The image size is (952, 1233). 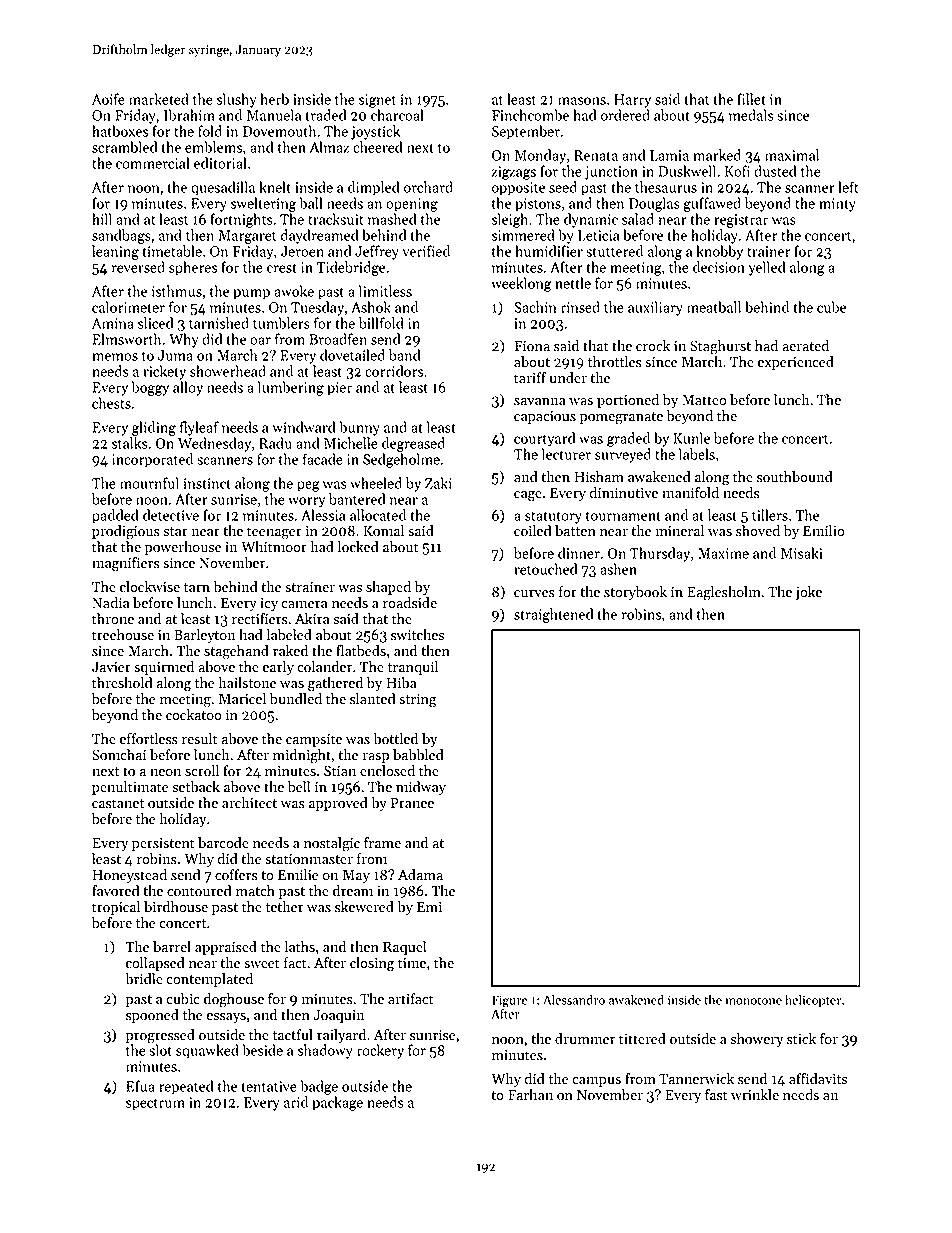 What do you see at coordinates (155, 1104) in the page?
I see `spectrum` at bounding box center [155, 1104].
